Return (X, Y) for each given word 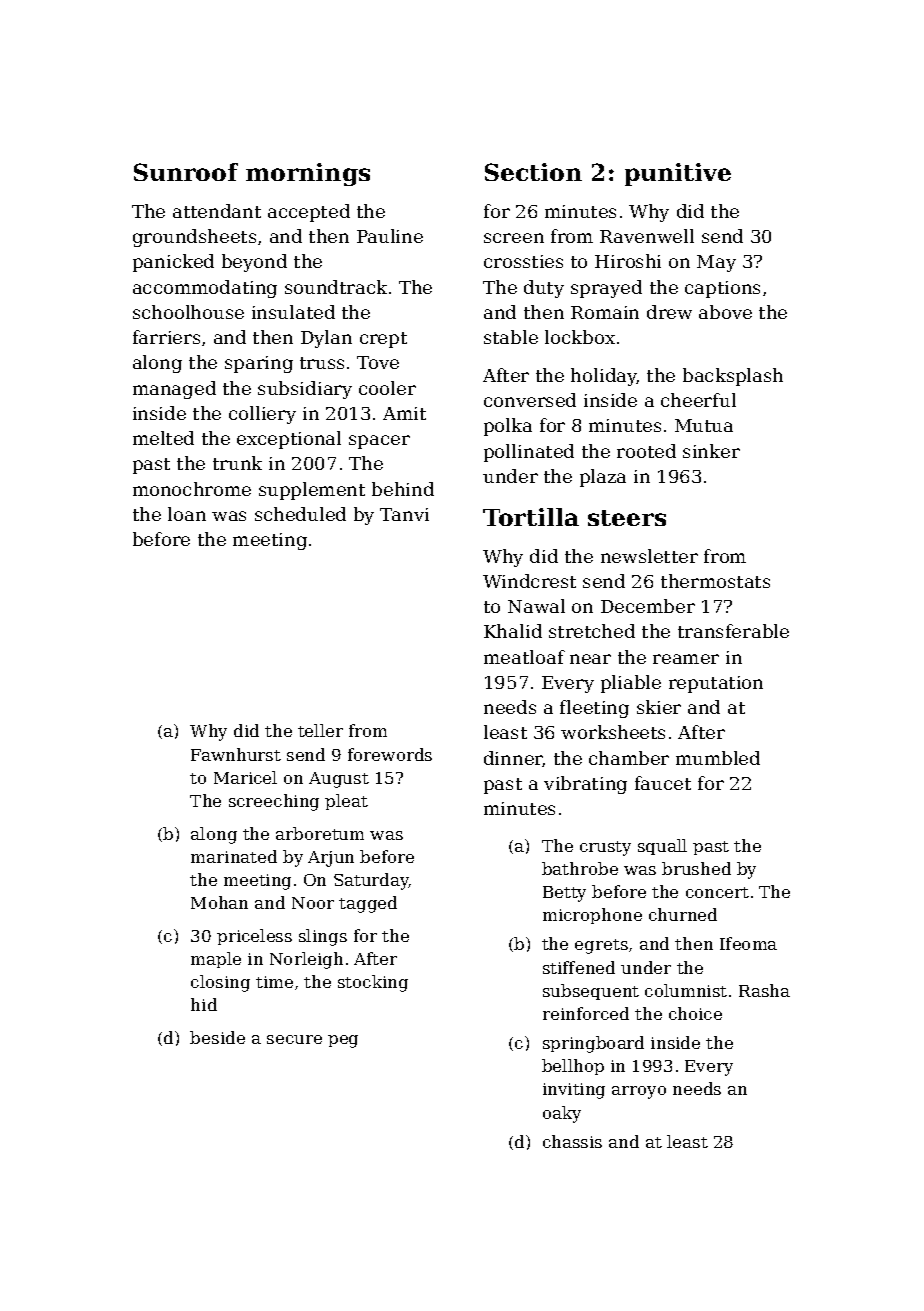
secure (294, 1039)
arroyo (639, 1092)
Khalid (513, 631)
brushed (696, 868)
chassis (572, 1141)
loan (187, 514)
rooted (646, 451)
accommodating (205, 289)
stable (511, 337)
